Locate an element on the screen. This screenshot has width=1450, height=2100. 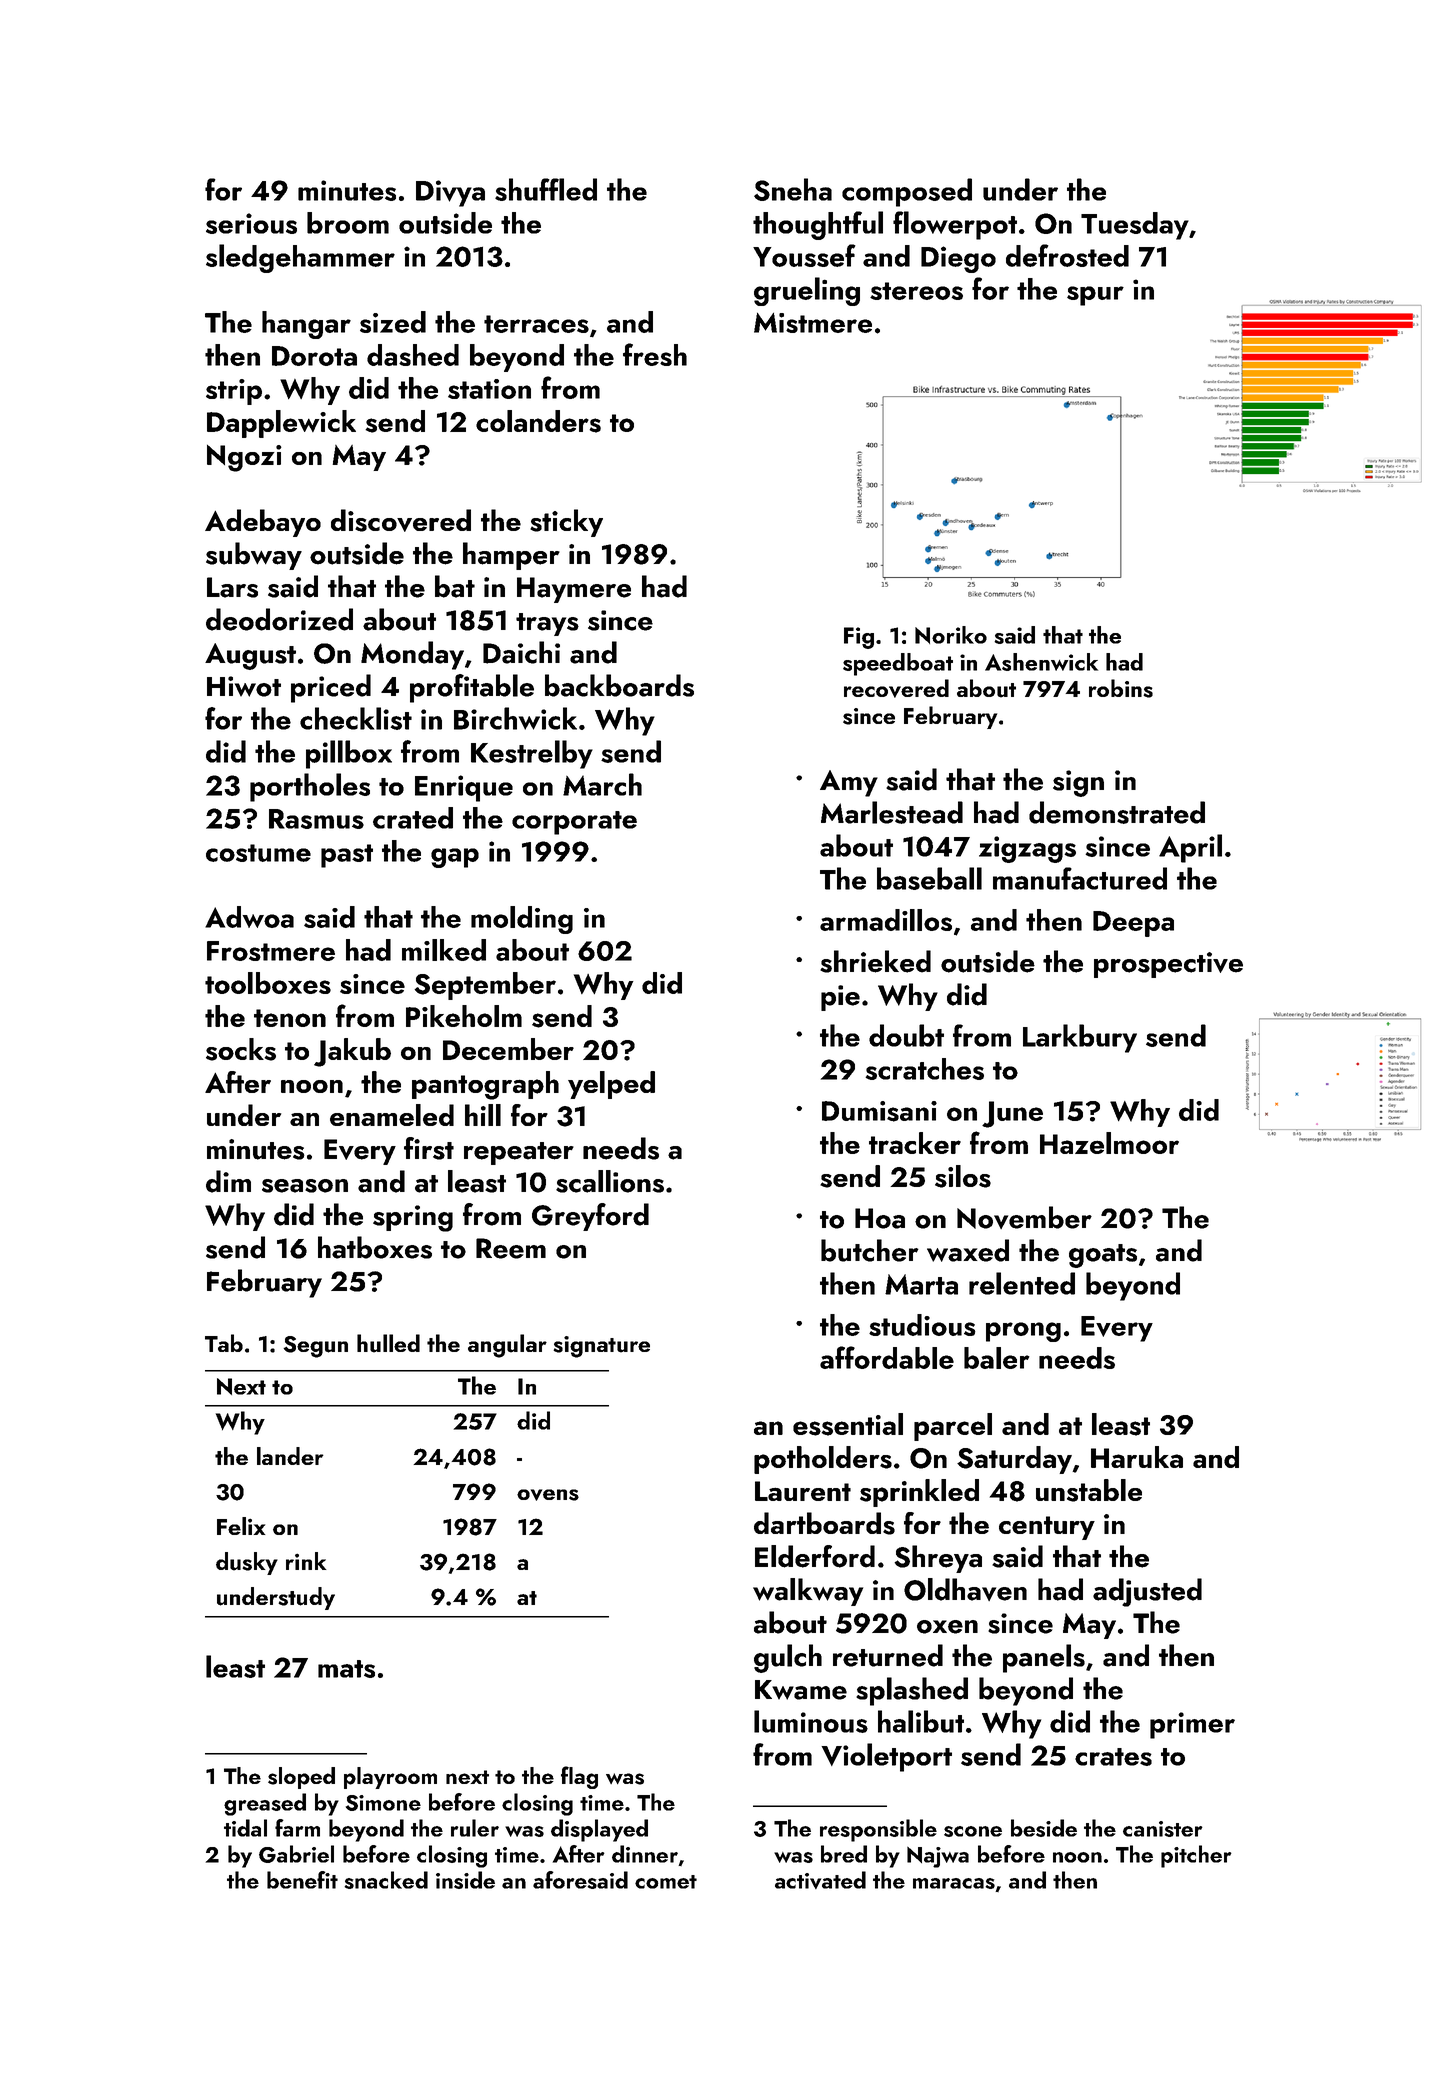
walkway is located at coordinates (808, 1592).
